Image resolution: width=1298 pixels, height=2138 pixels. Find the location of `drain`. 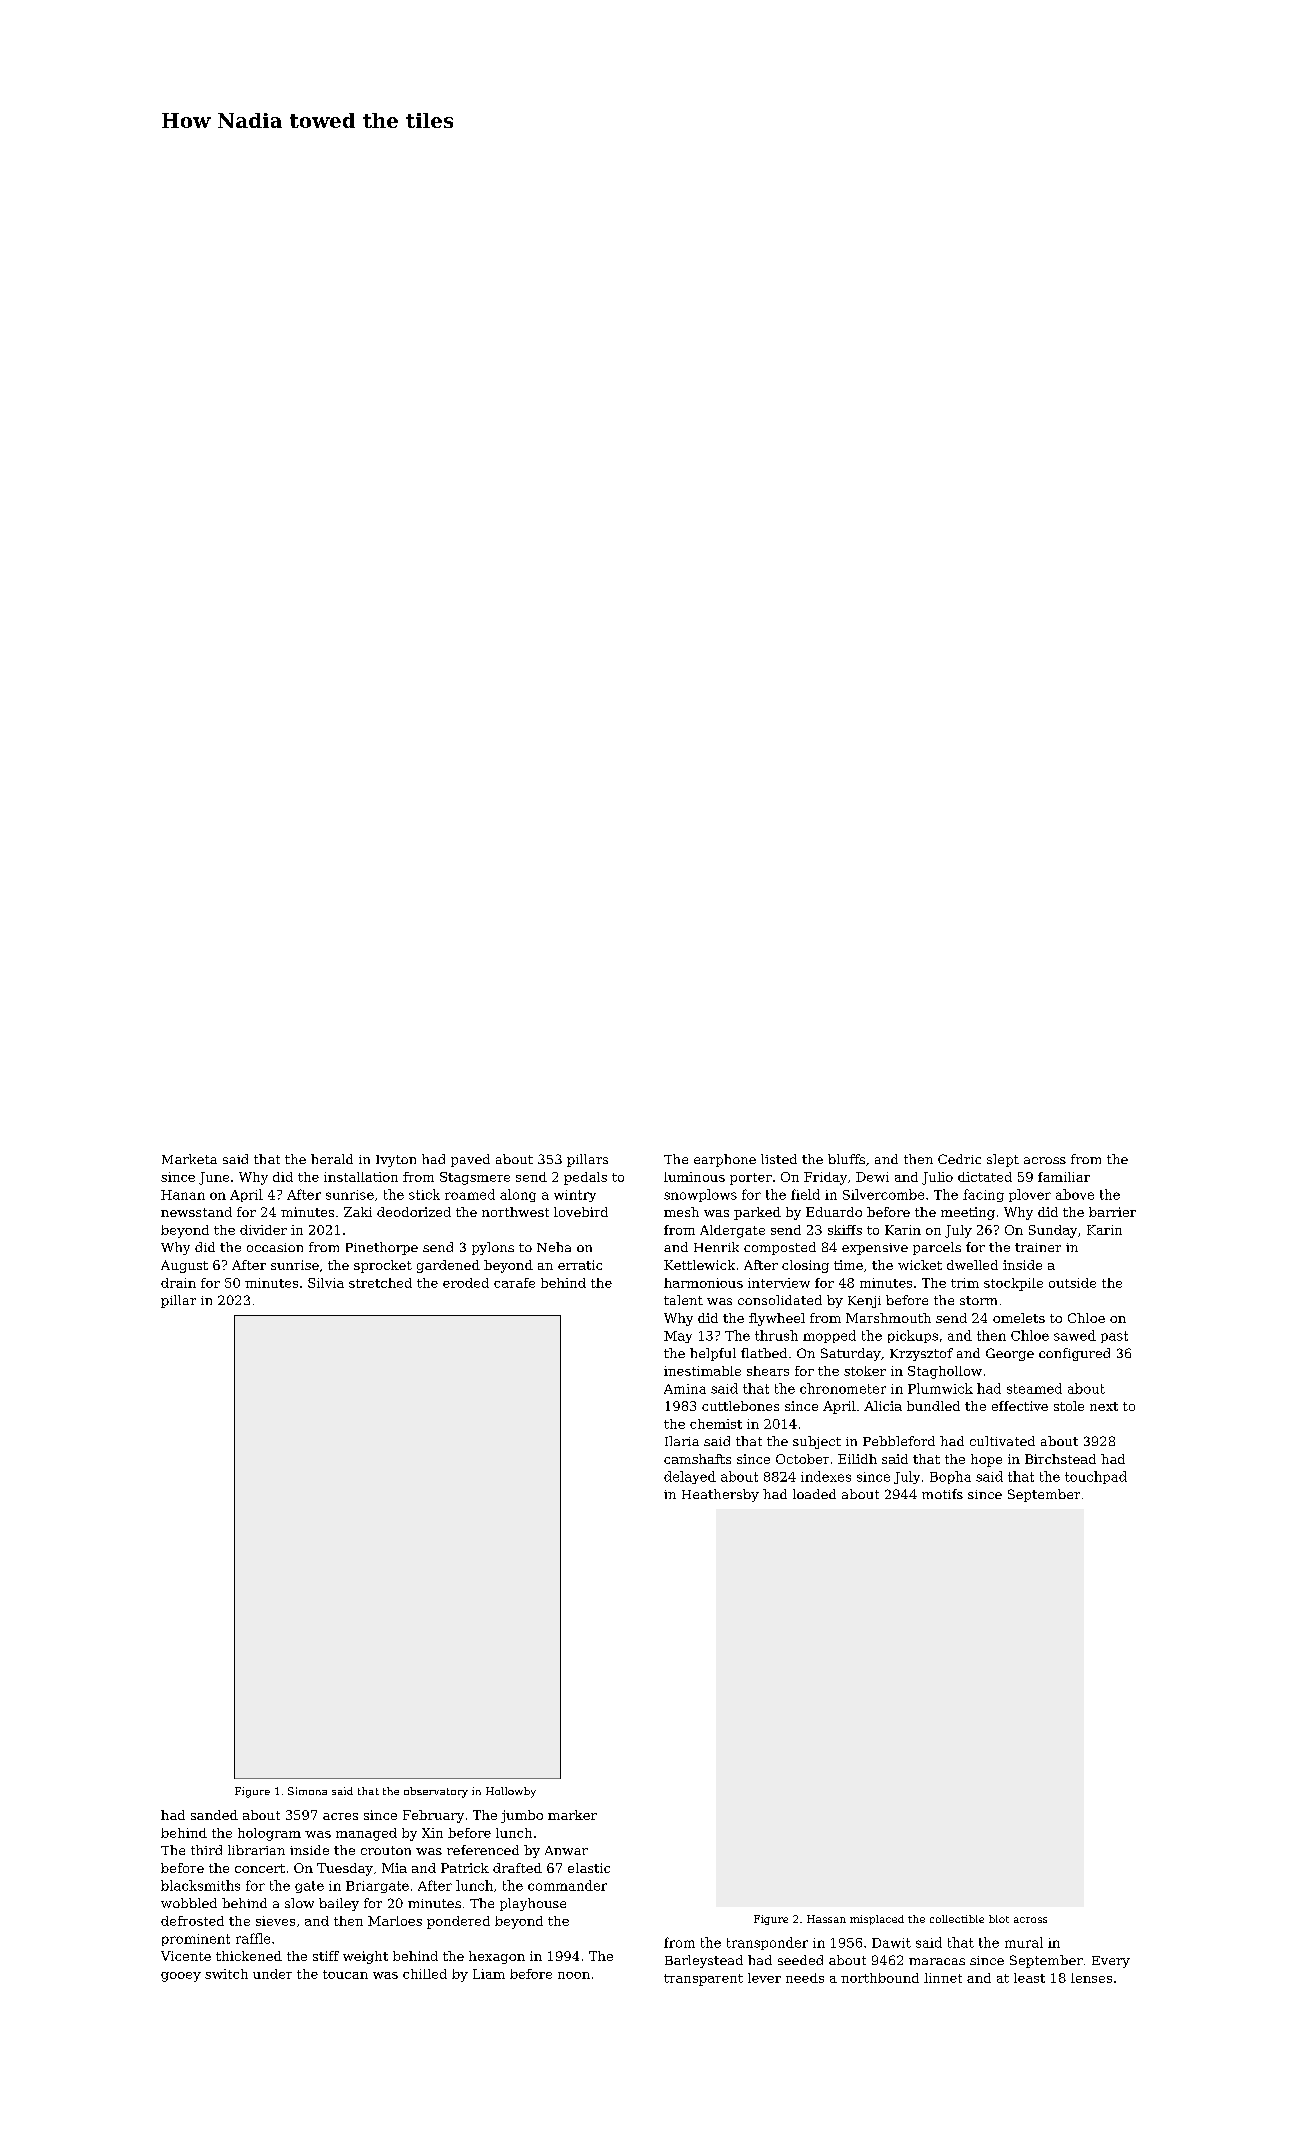

drain is located at coordinates (178, 1283).
